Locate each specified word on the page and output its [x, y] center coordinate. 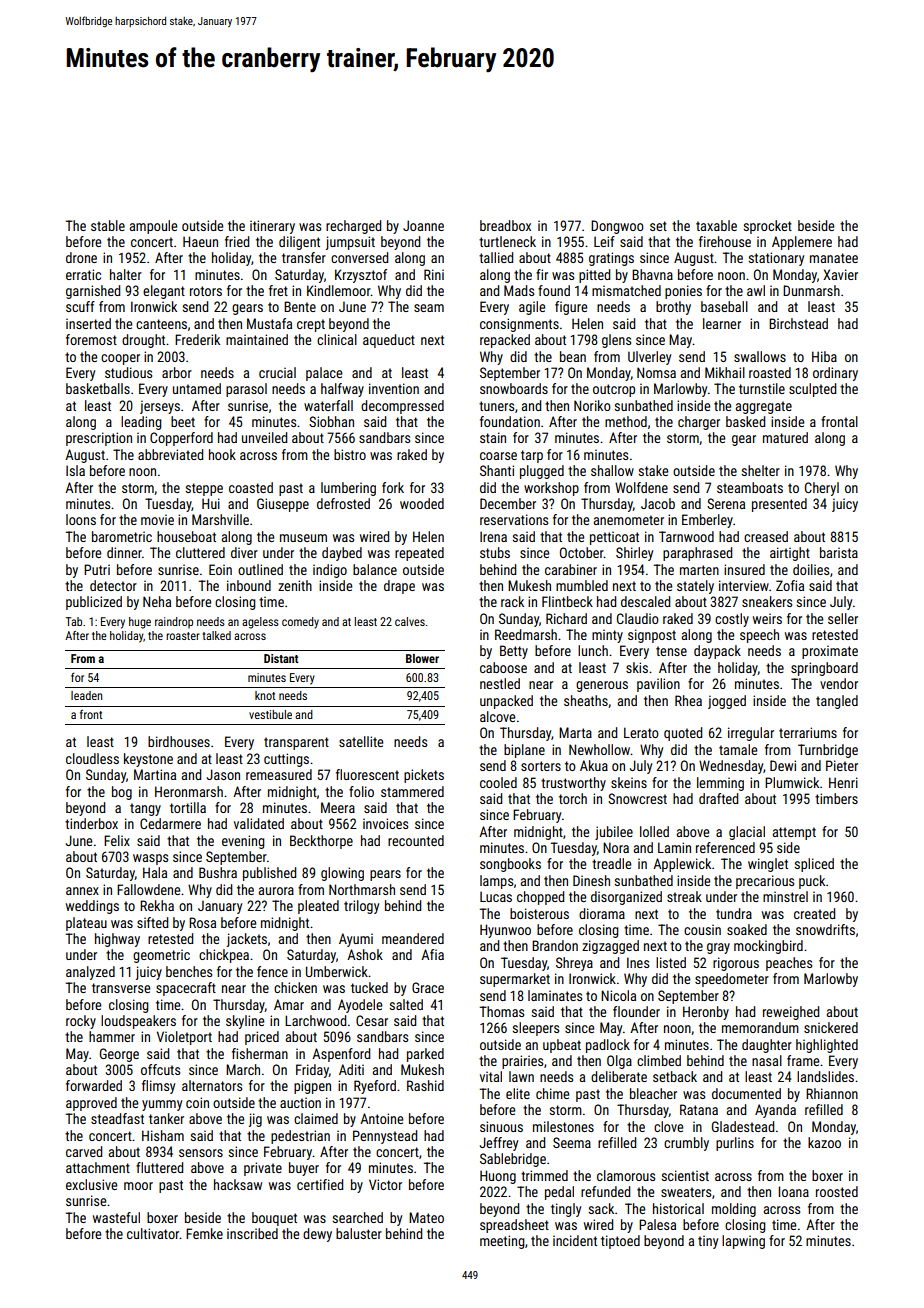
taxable [716, 225]
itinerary [272, 227]
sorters [541, 766]
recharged [353, 227]
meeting [502, 1242]
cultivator [153, 1233]
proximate [830, 652]
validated [259, 823]
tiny [708, 1242]
